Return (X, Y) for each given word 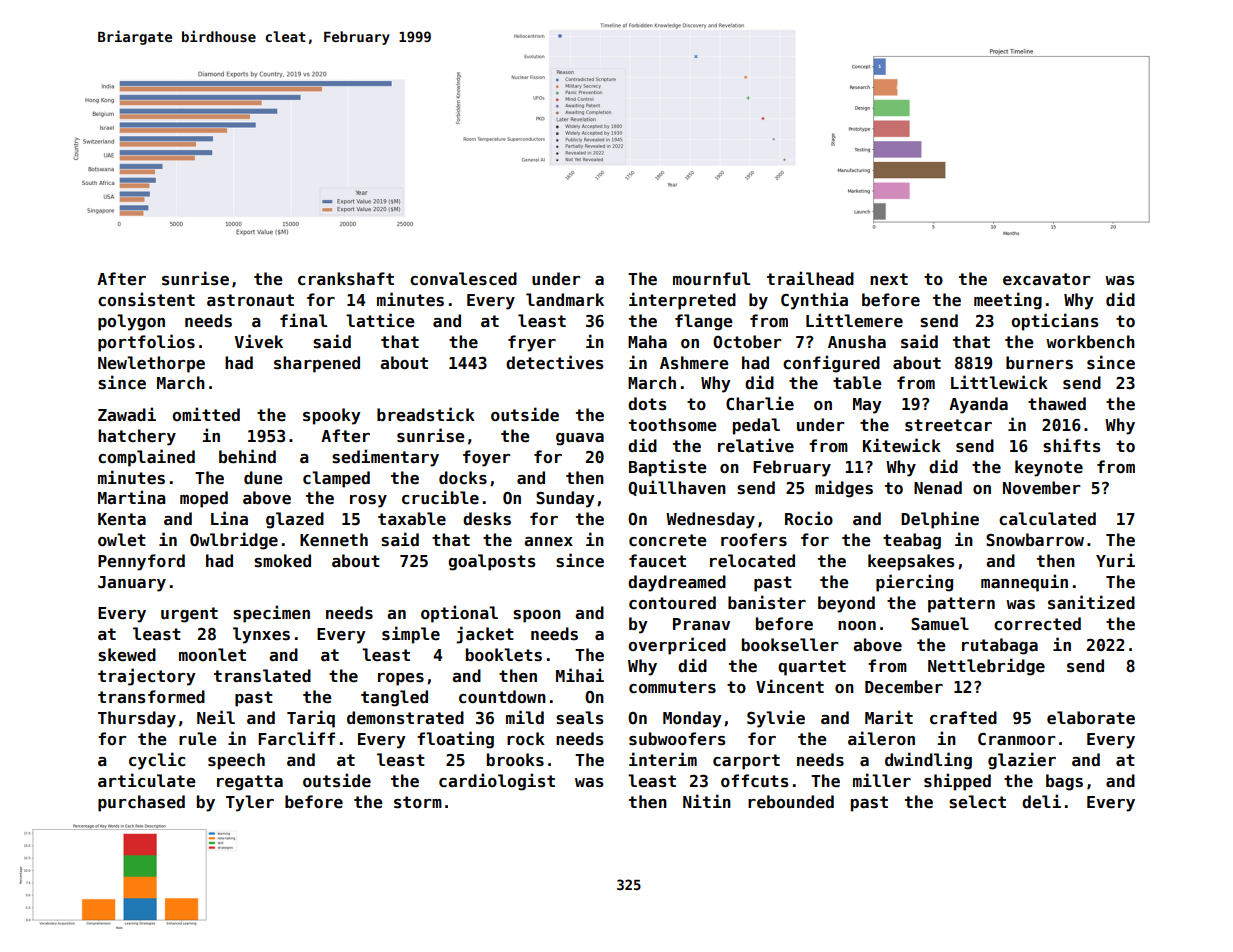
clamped (336, 479)
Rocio (809, 518)
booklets (504, 655)
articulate (147, 780)
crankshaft (346, 279)
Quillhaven (677, 488)
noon (857, 625)
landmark (565, 299)
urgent (189, 615)
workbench (1090, 342)
